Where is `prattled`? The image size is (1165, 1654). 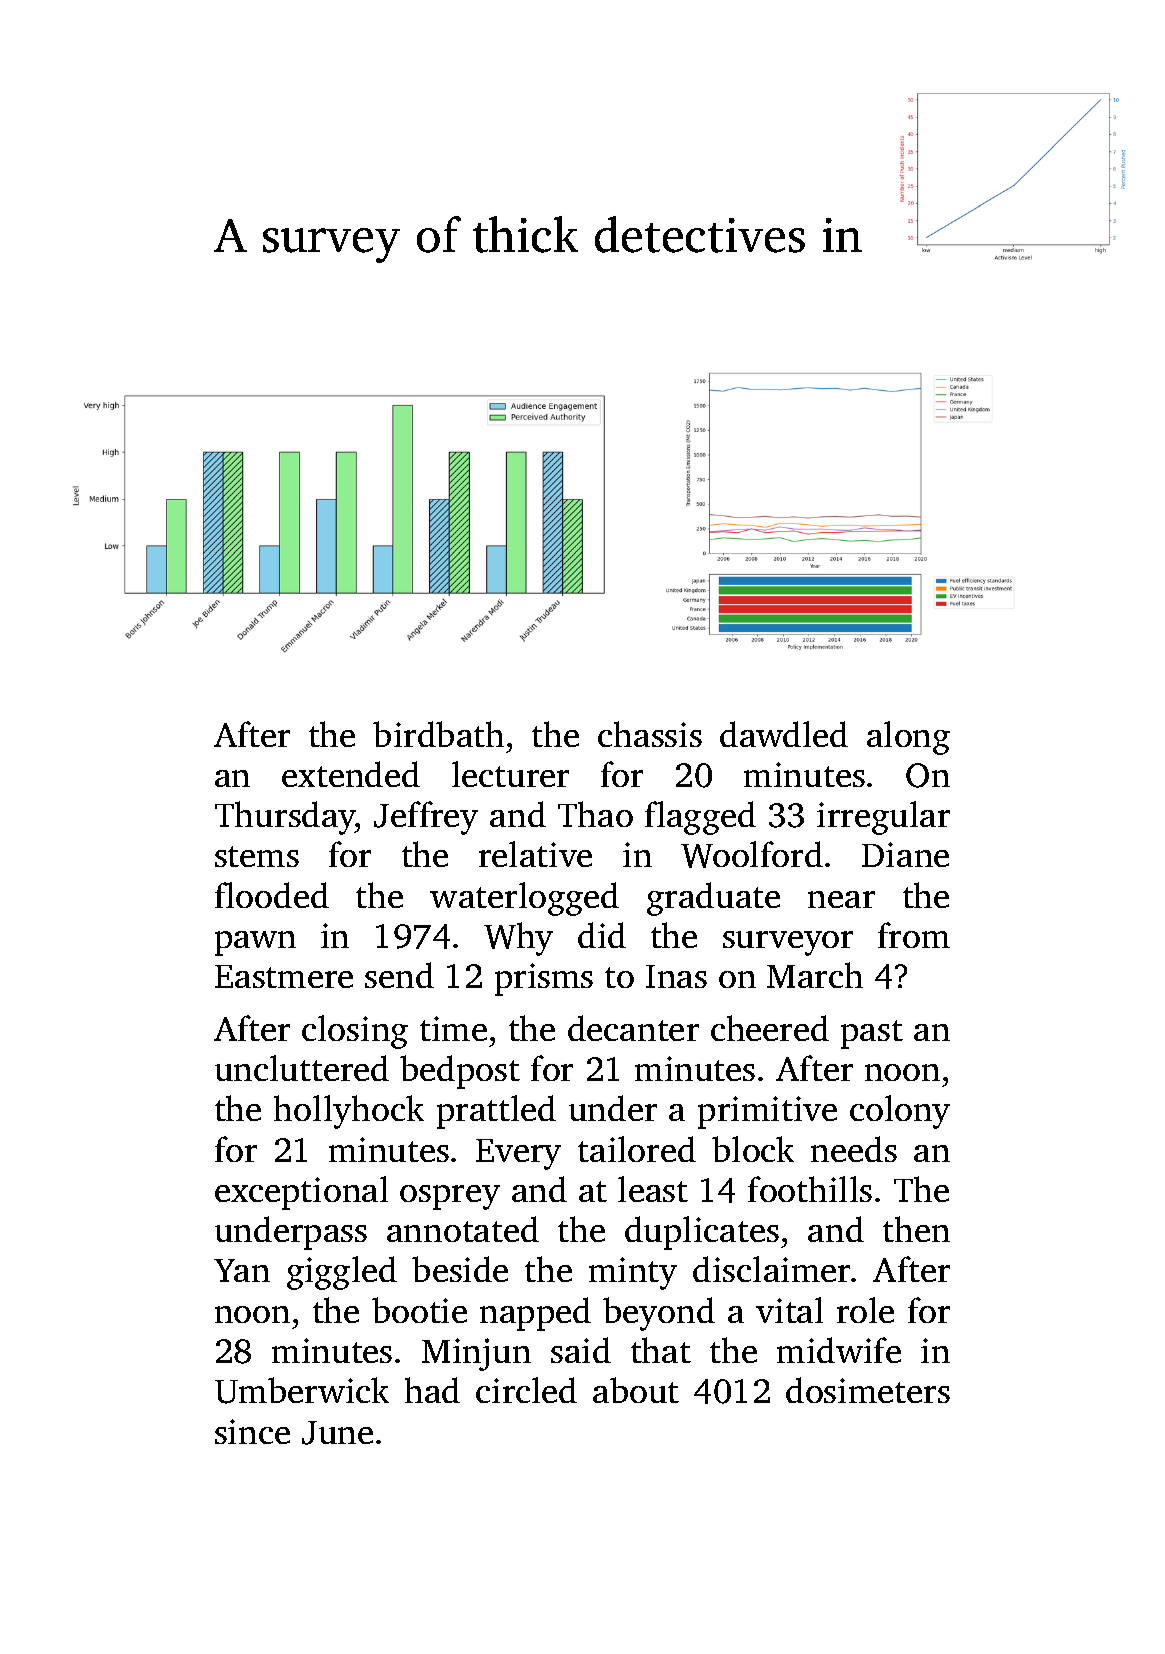
prattled is located at coordinates (496, 1112).
